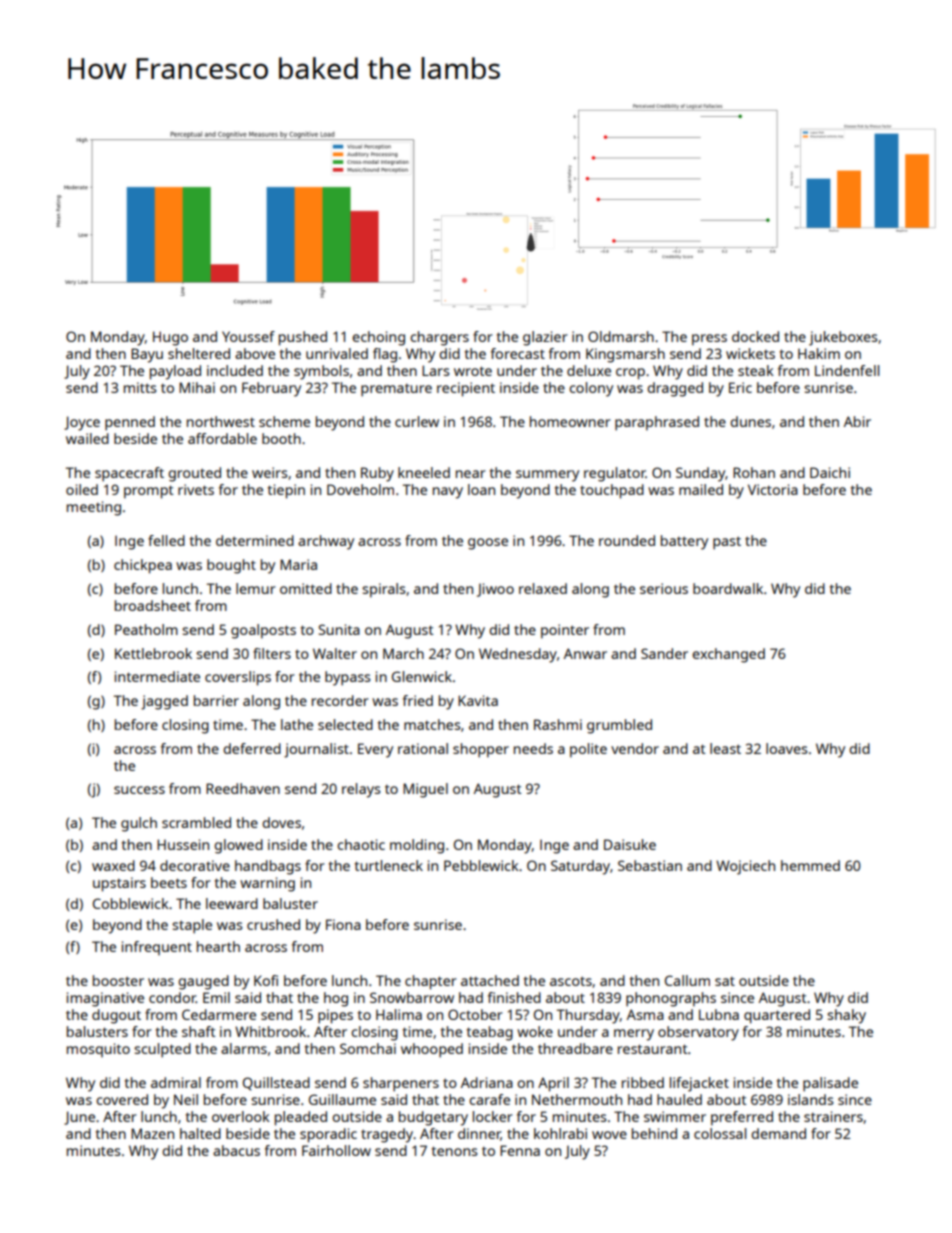 Image resolution: width=952 pixels, height=1233 pixels. What do you see at coordinates (284, 421) in the screenshot?
I see `scheme` at bounding box center [284, 421].
